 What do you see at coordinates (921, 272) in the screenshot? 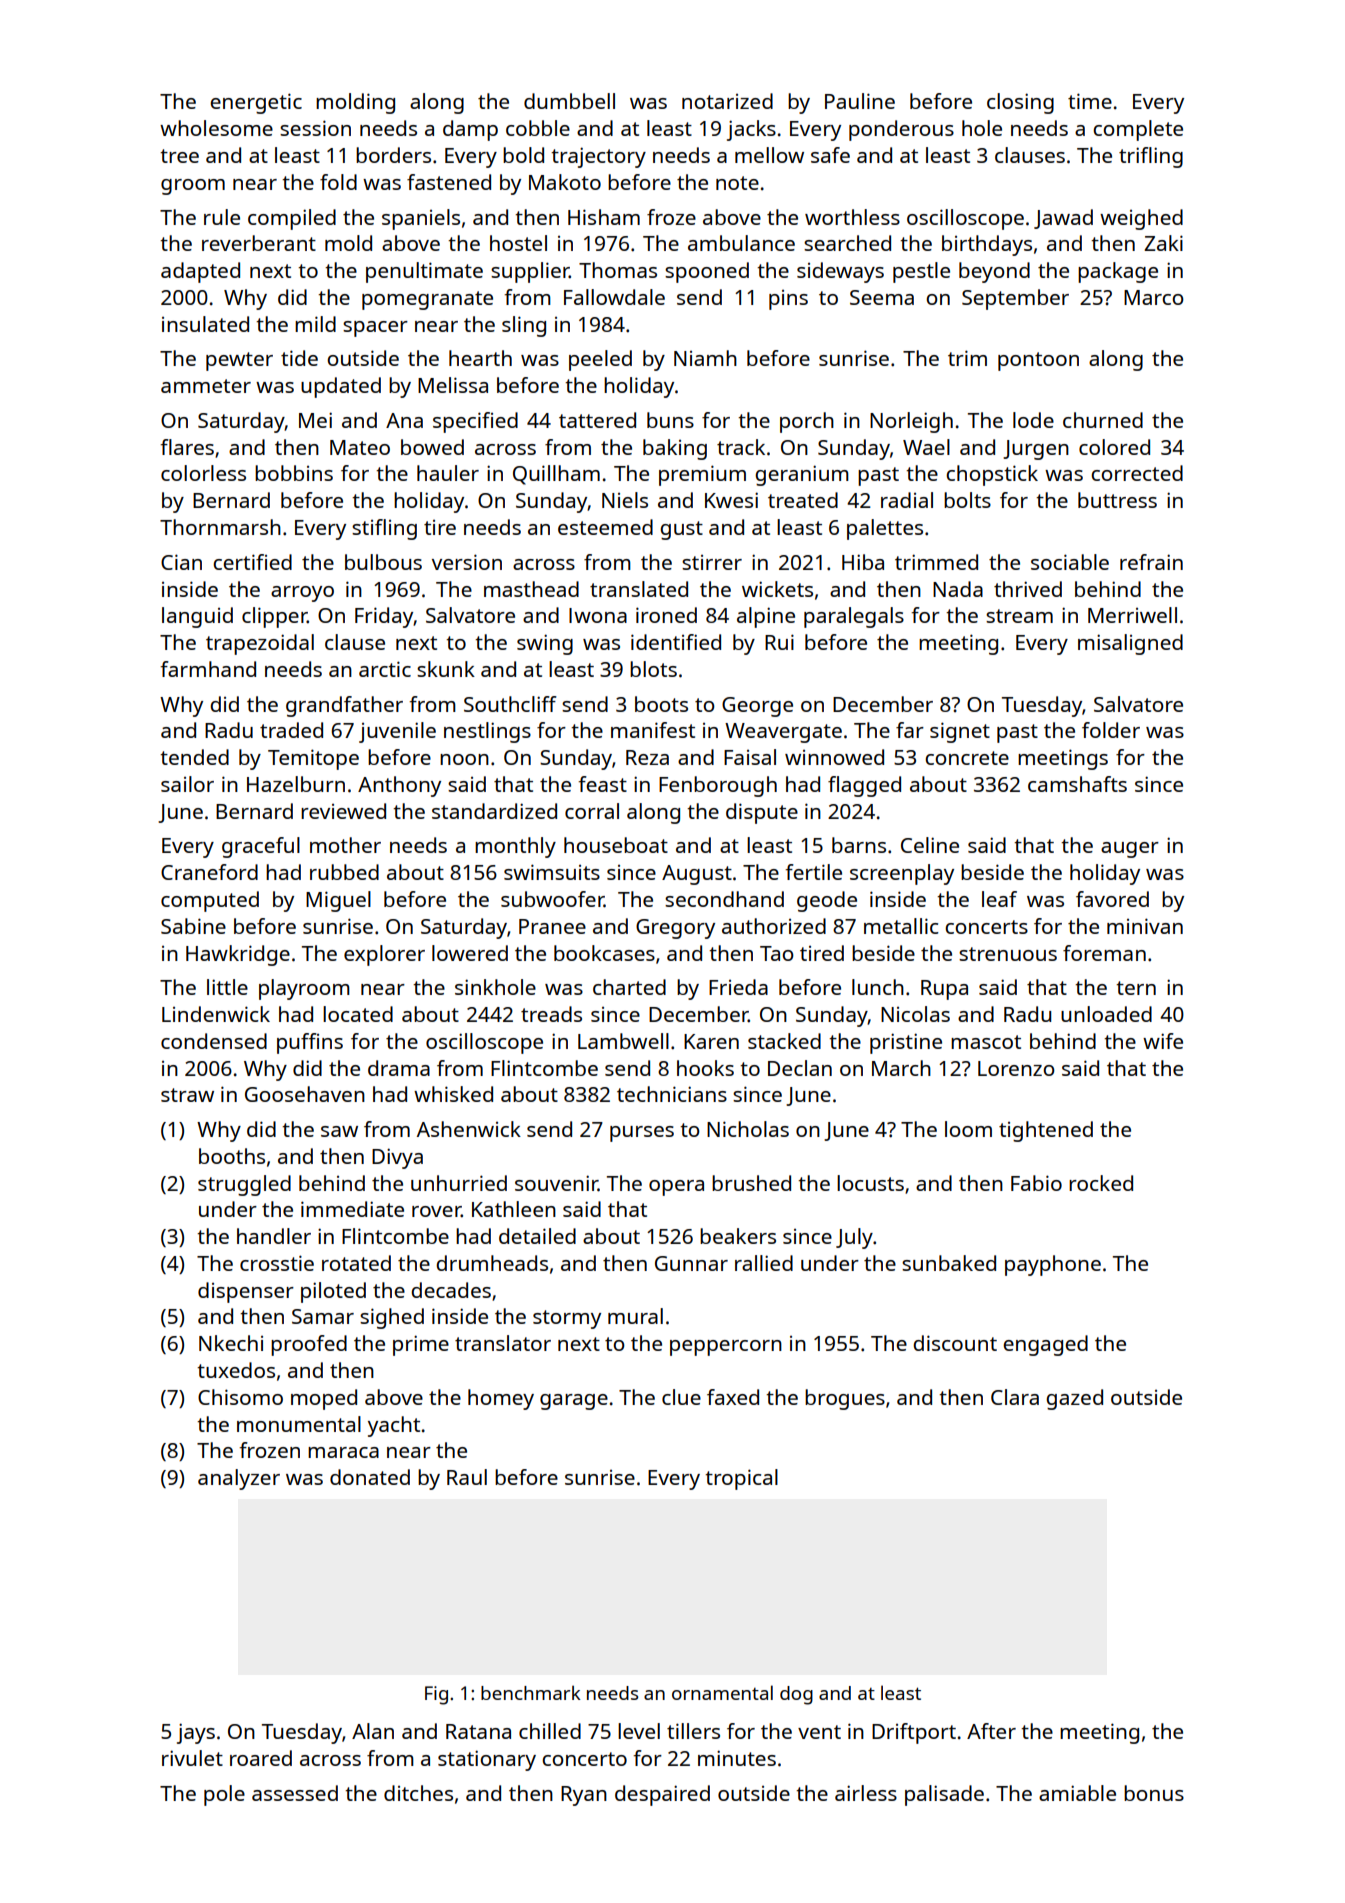
I see `pestle` at bounding box center [921, 272].
